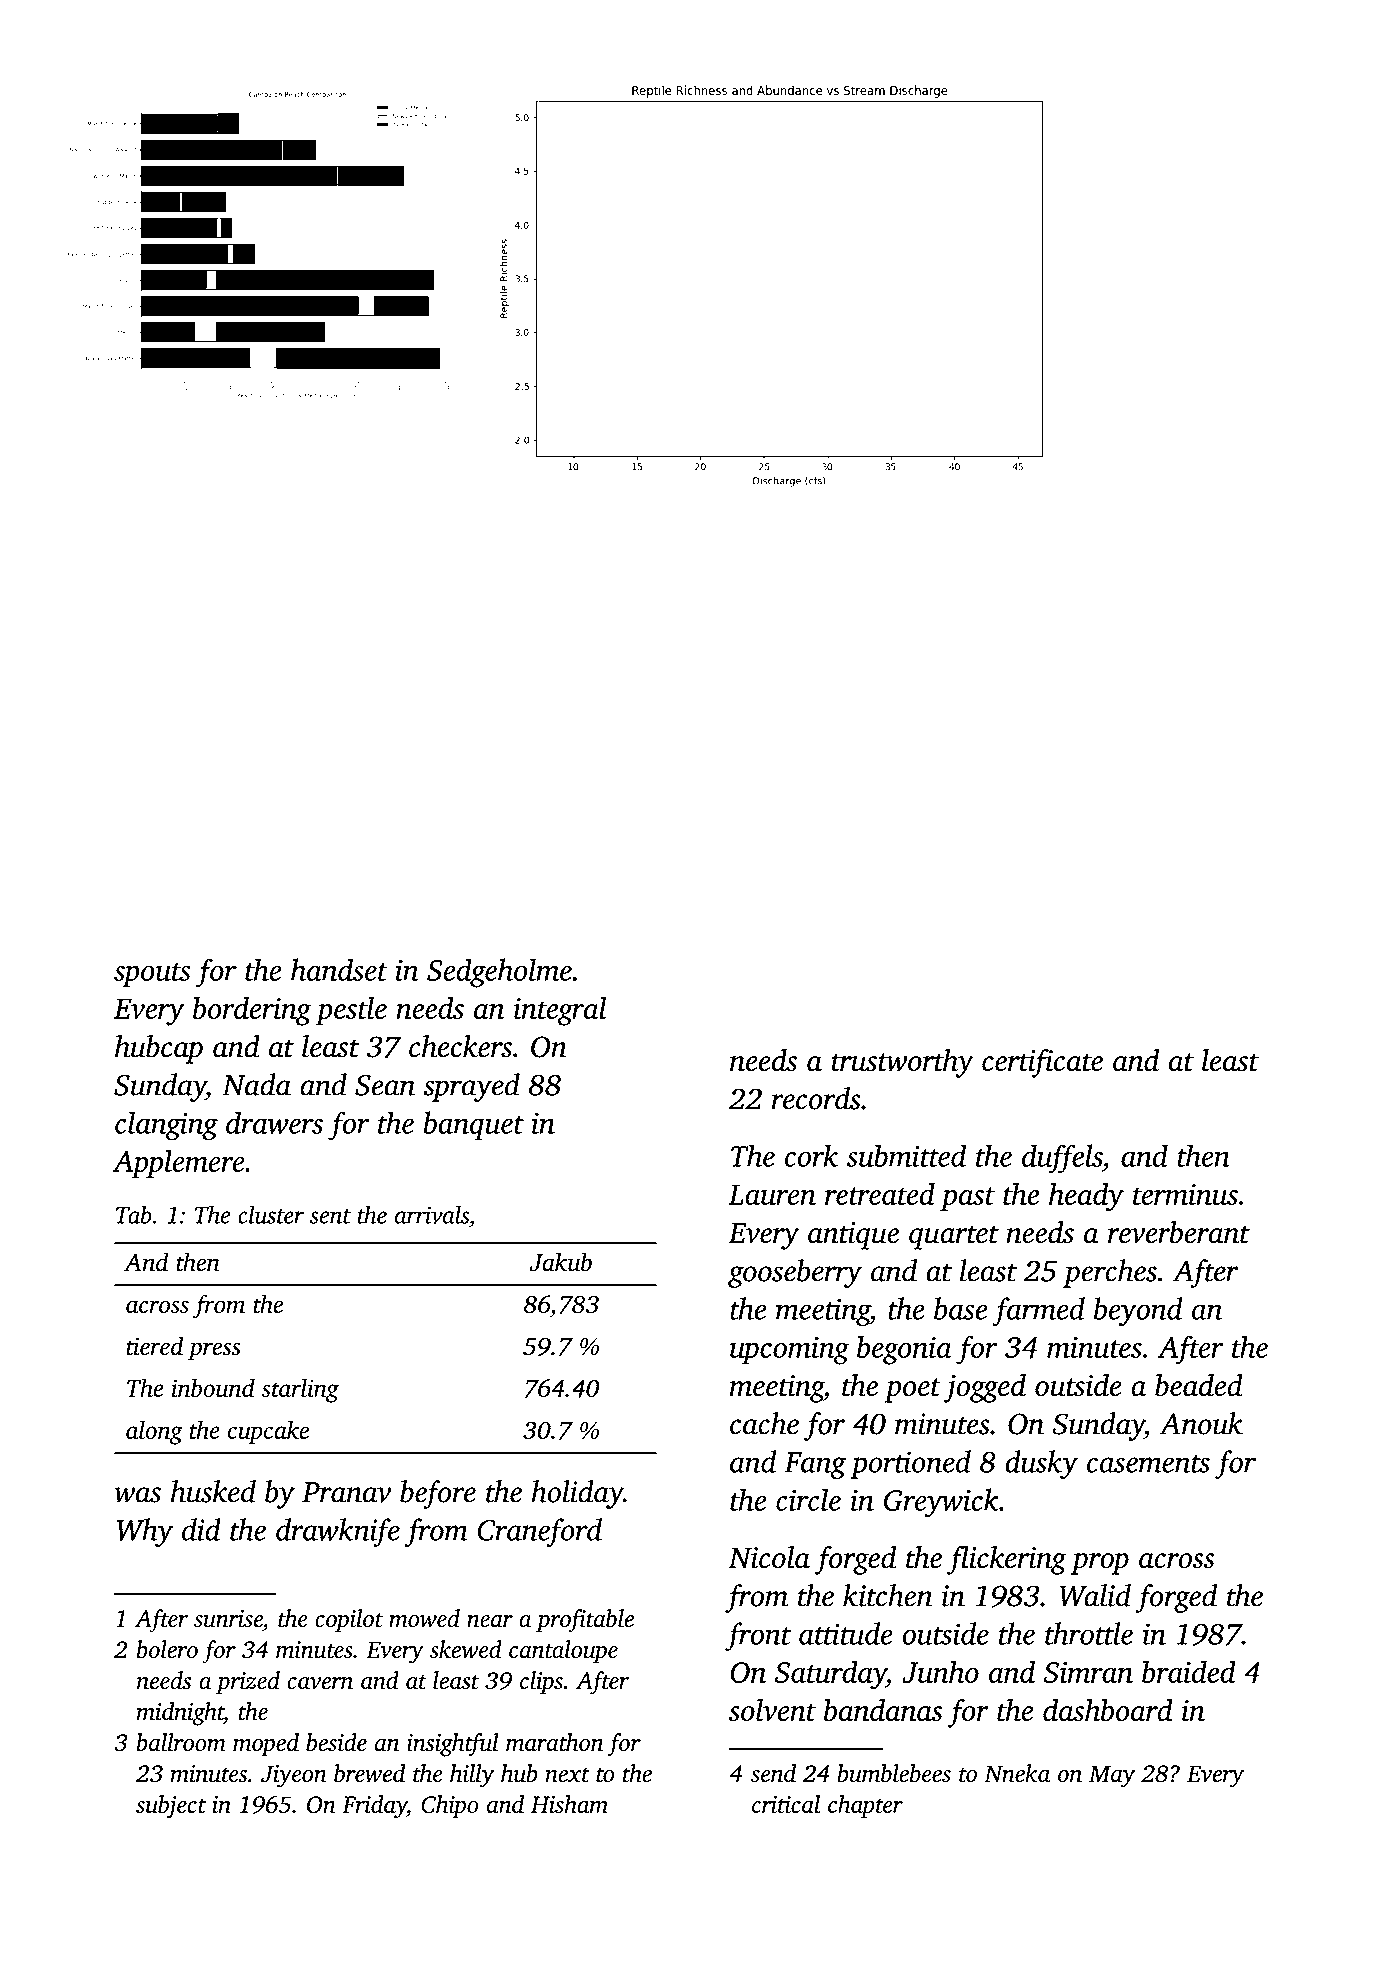  What do you see at coordinates (811, 1155) in the screenshot?
I see `cork` at bounding box center [811, 1155].
